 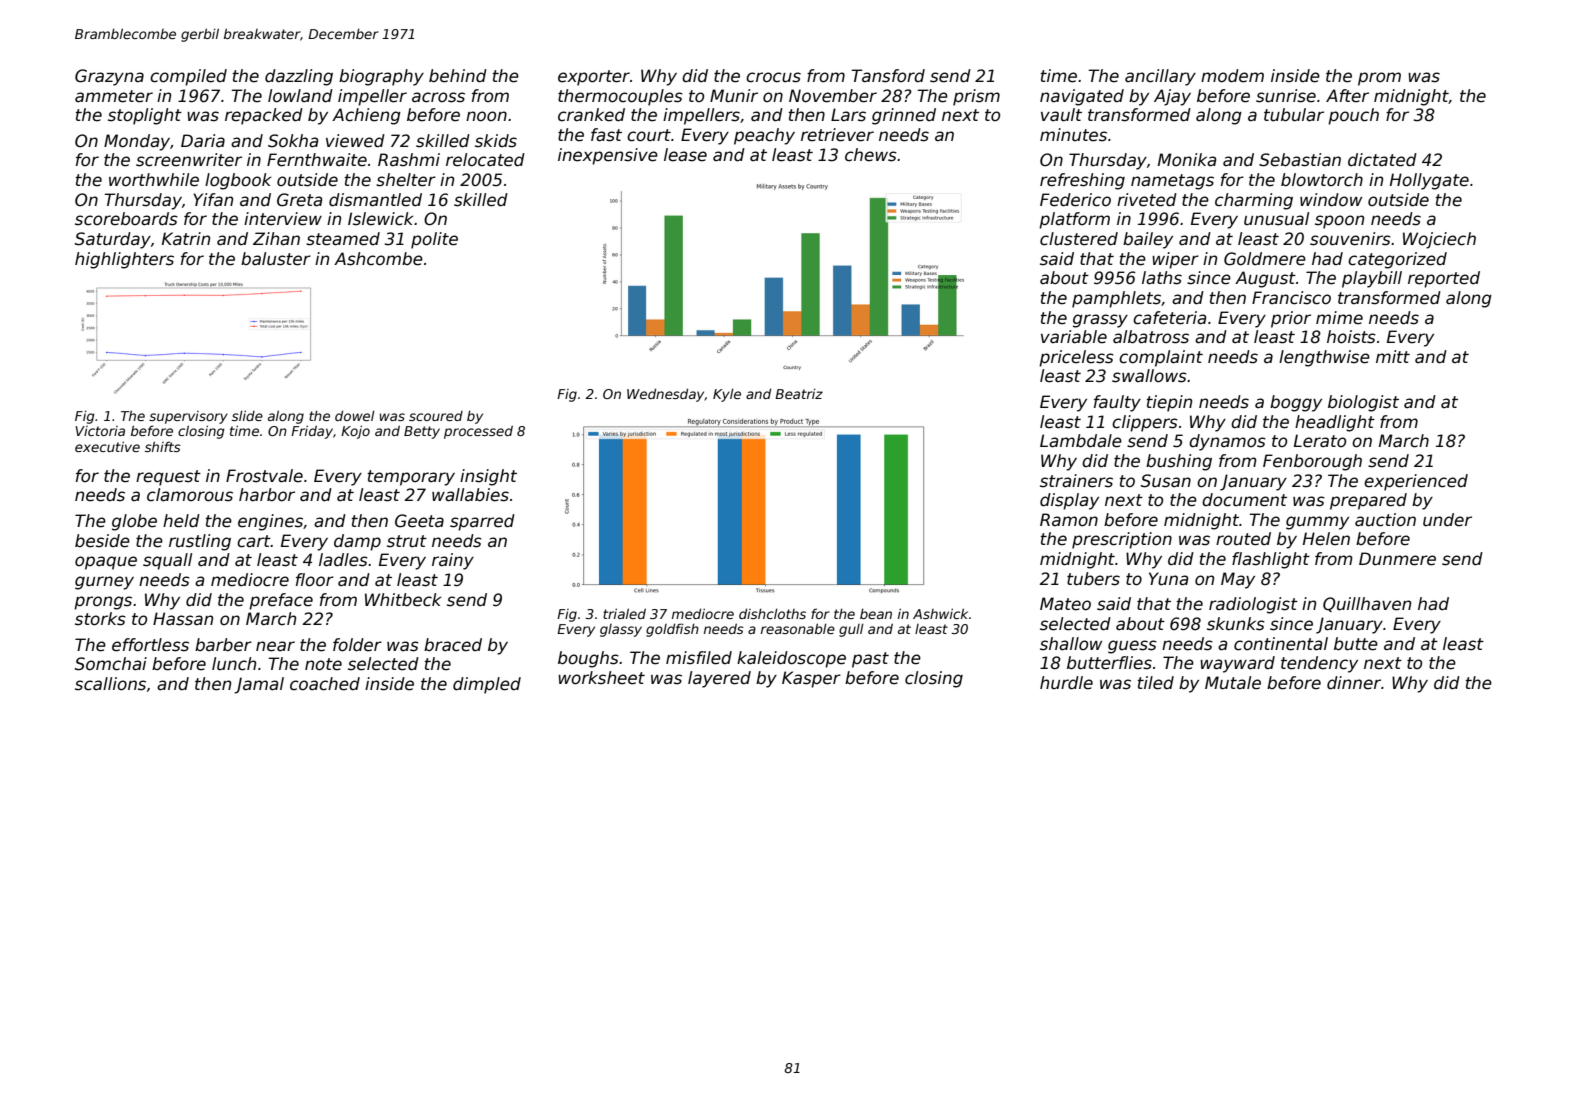 I want to click on chews, so click(x=871, y=155).
